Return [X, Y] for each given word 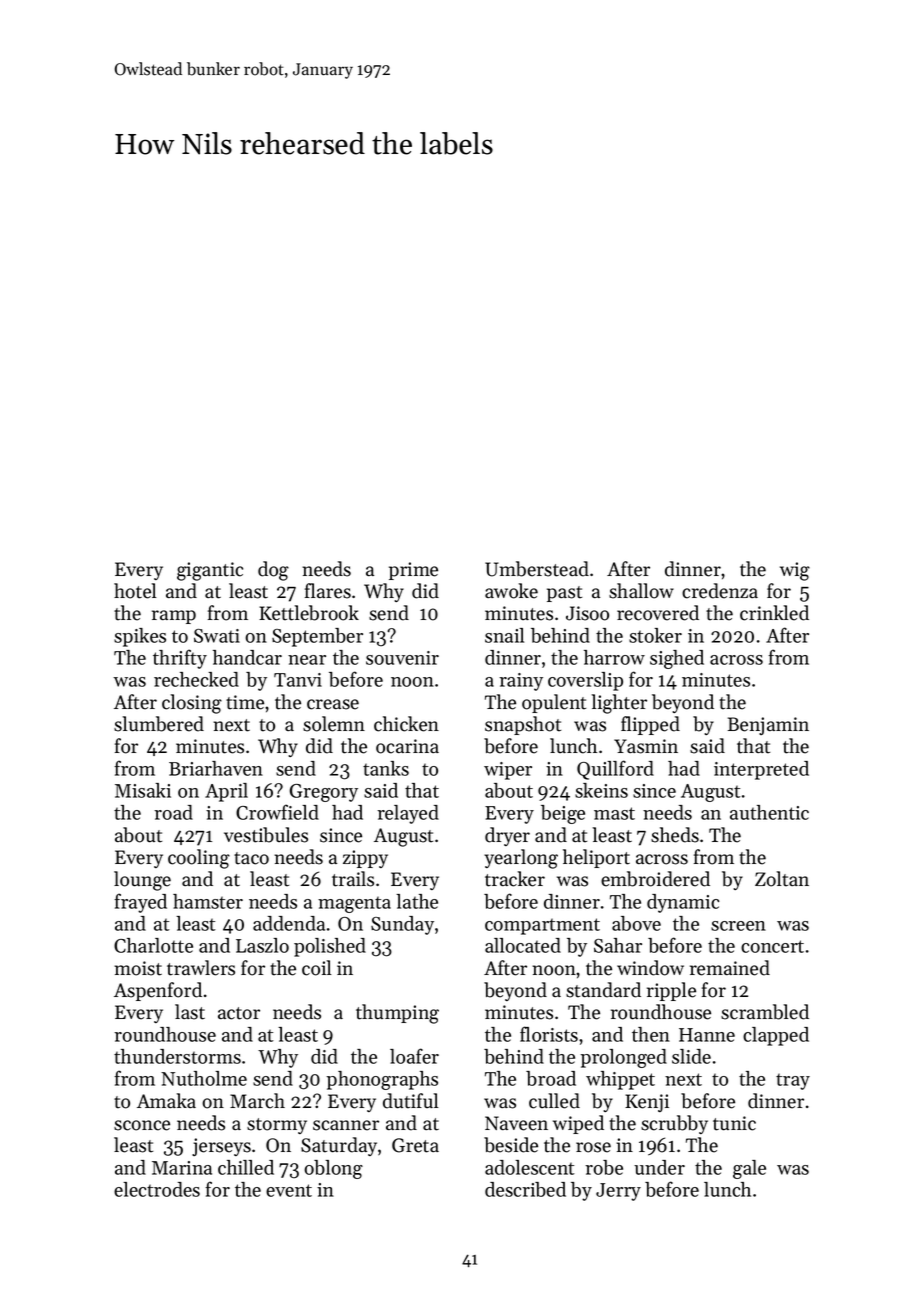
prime [413, 571]
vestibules [266, 835]
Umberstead [537, 569]
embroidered [655, 879]
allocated [523, 945]
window [650, 968]
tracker [515, 879]
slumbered [159, 724]
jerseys [221, 1147]
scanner [346, 1125]
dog [273, 571]
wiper [508, 771]
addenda [289, 923]
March [257, 1101]
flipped [650, 725]
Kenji [647, 1103]
